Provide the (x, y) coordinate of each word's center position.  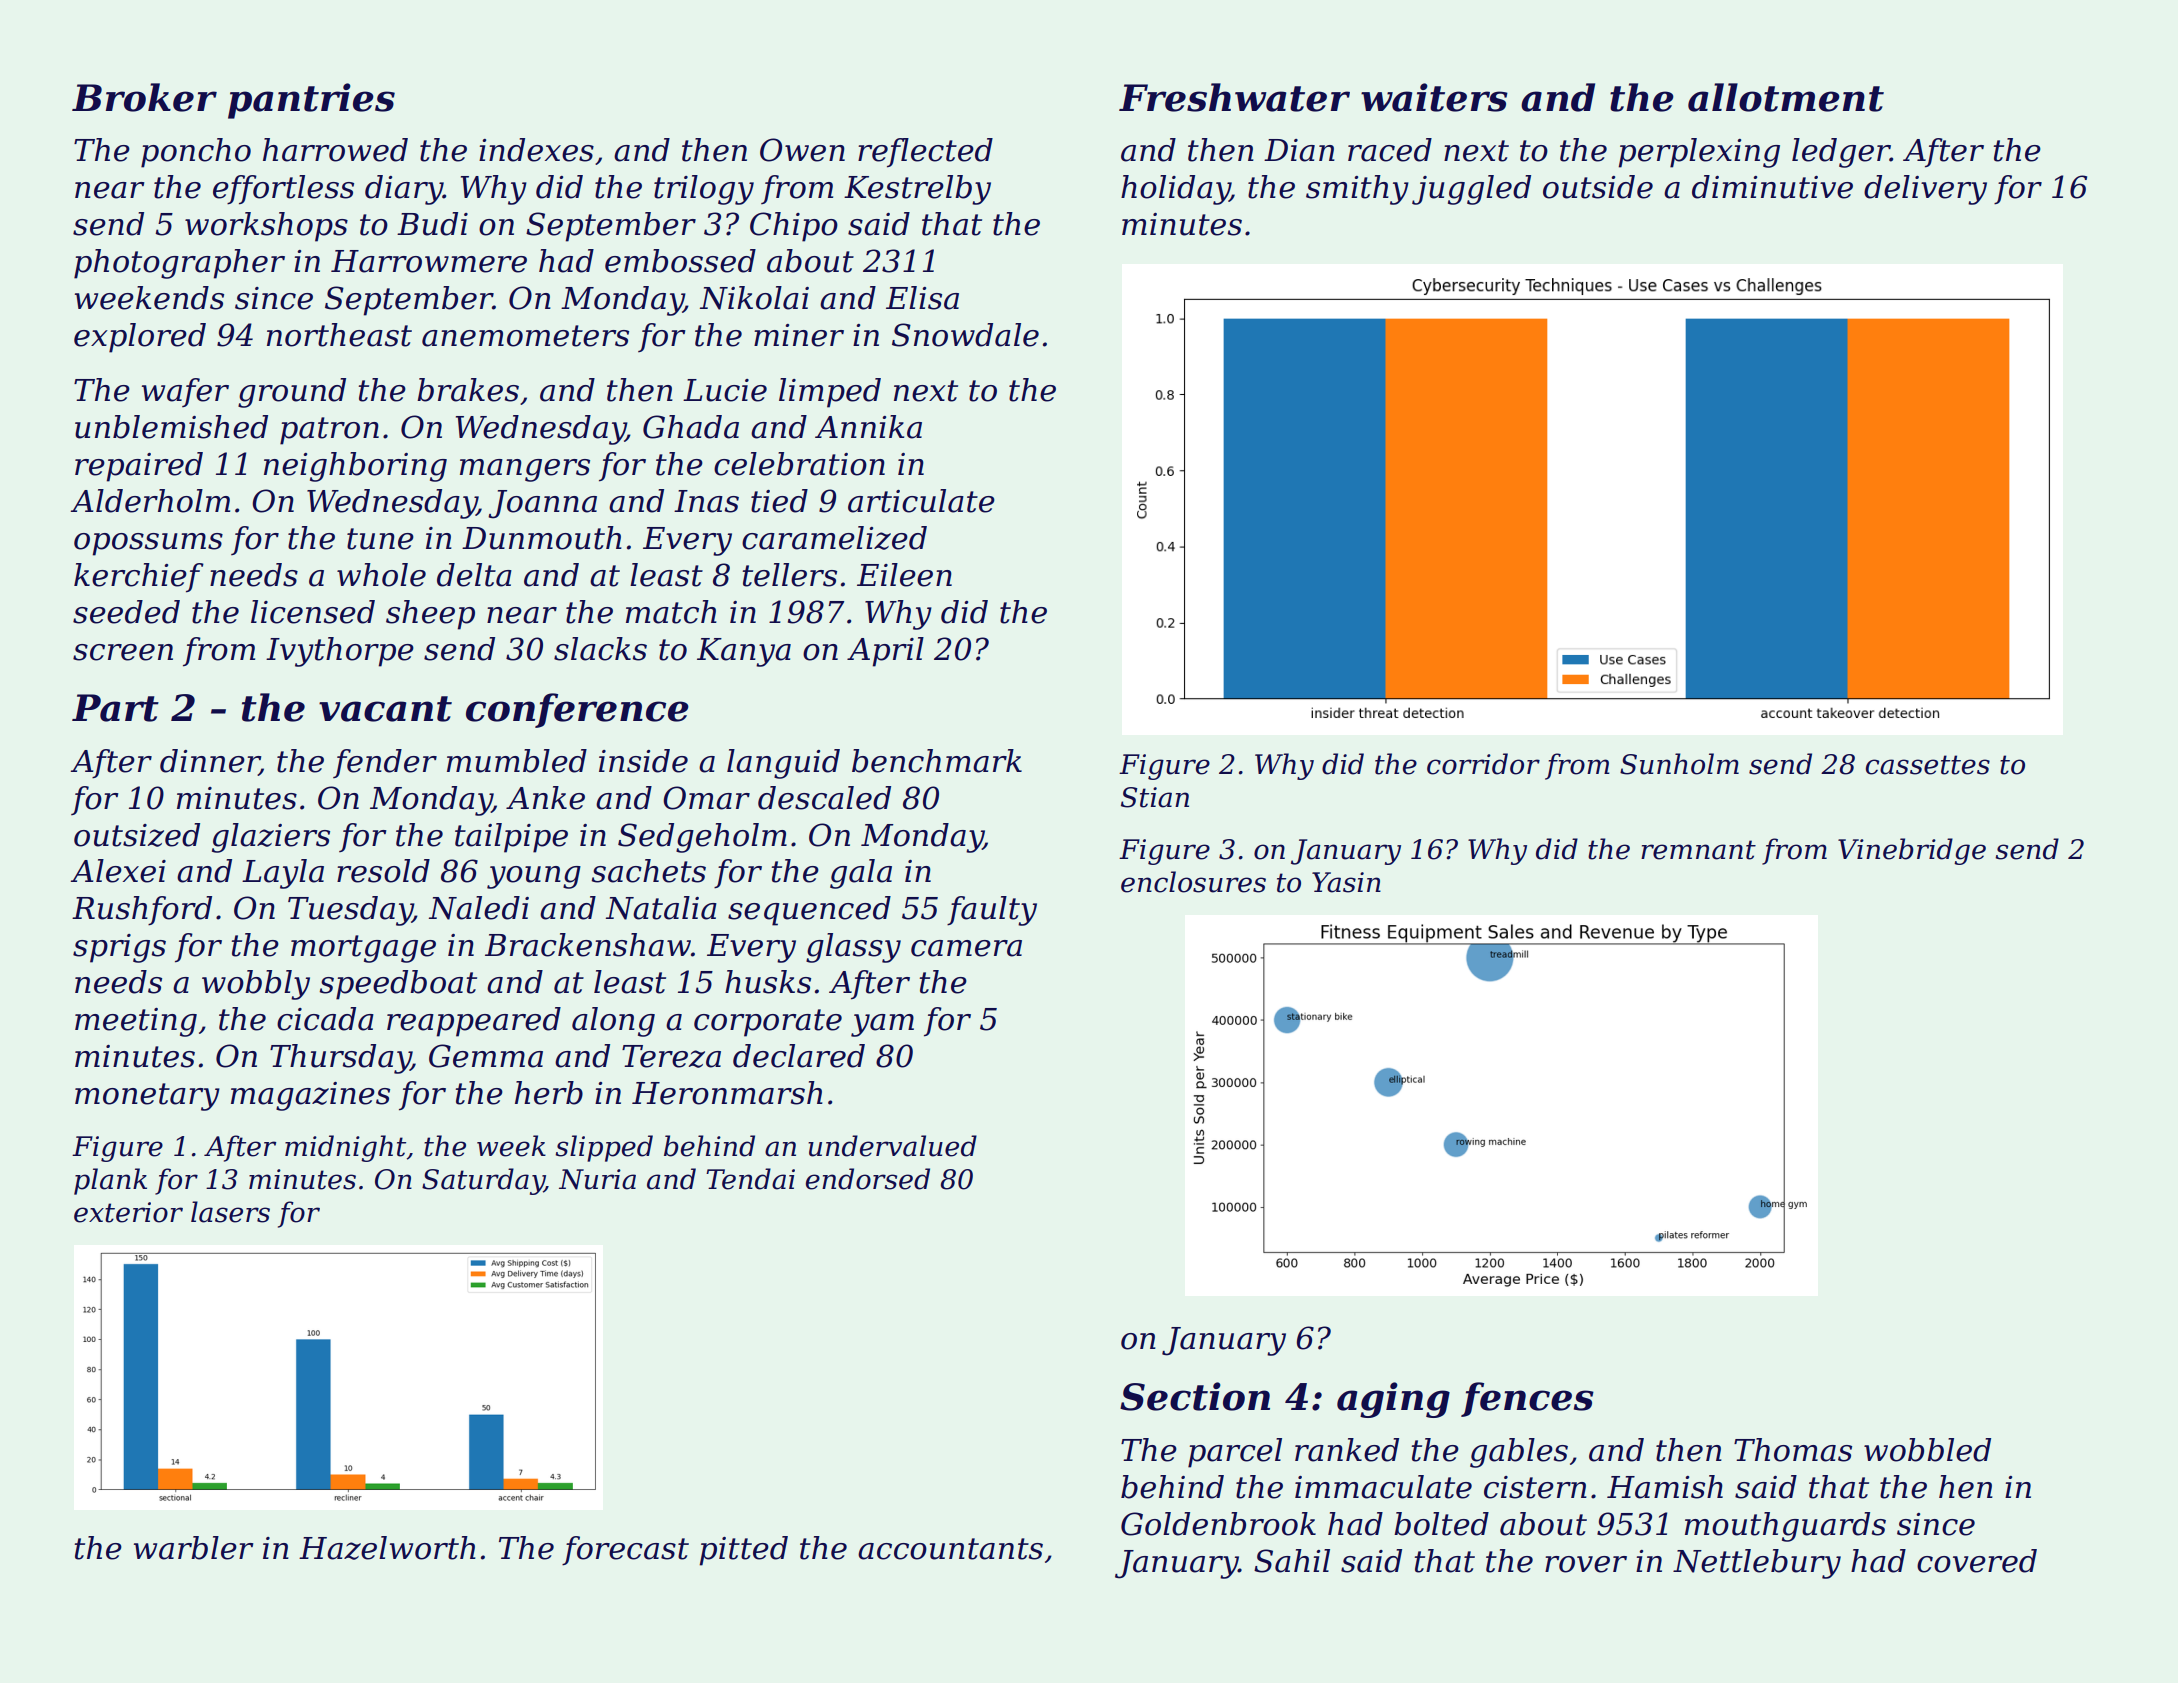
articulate (921, 501)
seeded (126, 612)
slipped (604, 1148)
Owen (802, 150)
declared (799, 1056)
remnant (1698, 850)
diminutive (1772, 187)
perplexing (1699, 153)
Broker (144, 97)
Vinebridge (1912, 851)
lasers (230, 1212)
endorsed (868, 1179)
